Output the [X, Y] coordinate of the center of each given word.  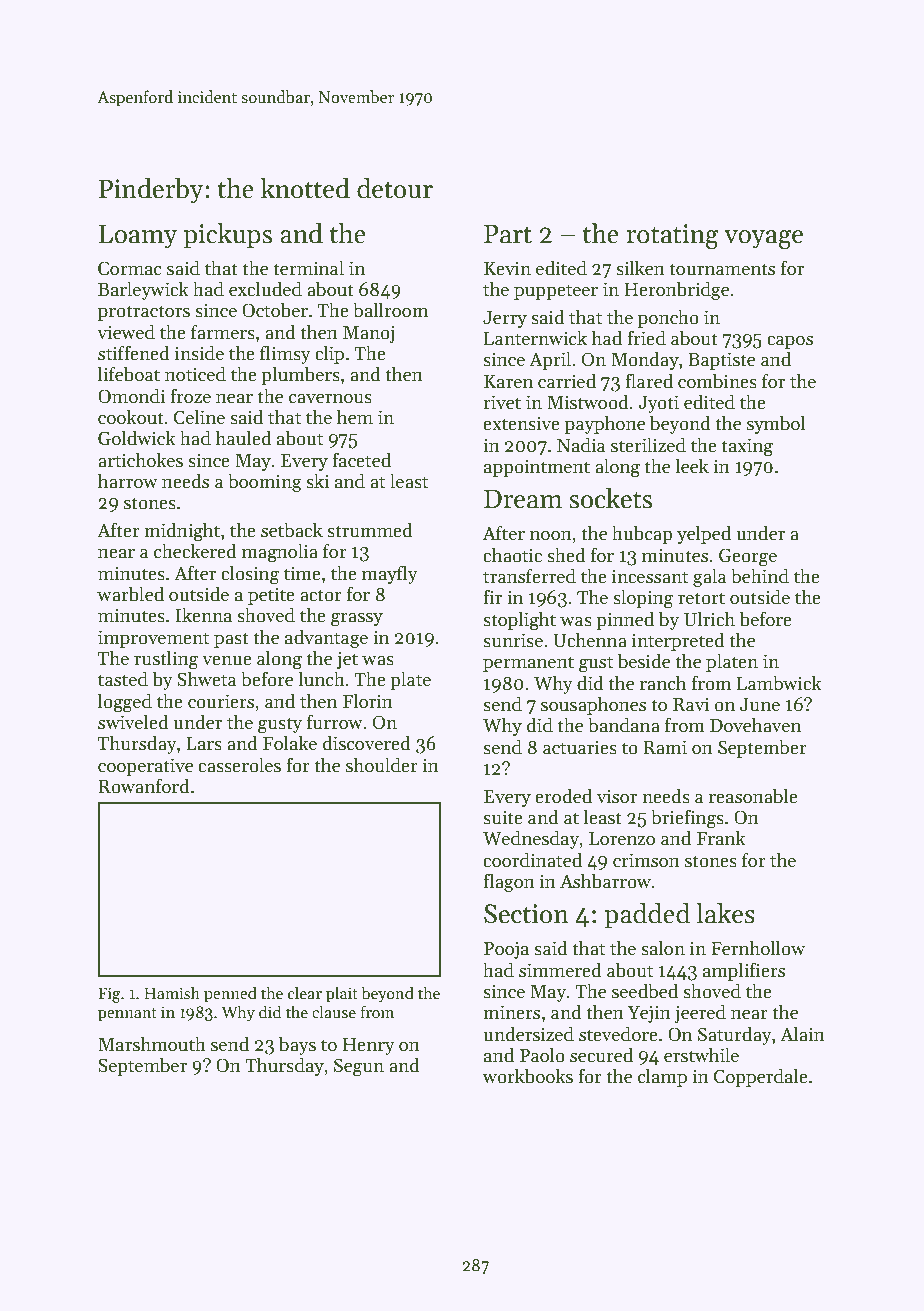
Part [508, 234]
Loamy [138, 236]
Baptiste [721, 361]
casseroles [239, 765]
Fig [109, 995]
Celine [199, 417]
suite [503, 817]
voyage [763, 239]
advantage [326, 639]
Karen [508, 382]
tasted [123, 679]
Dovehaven [755, 725]
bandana [624, 725]
